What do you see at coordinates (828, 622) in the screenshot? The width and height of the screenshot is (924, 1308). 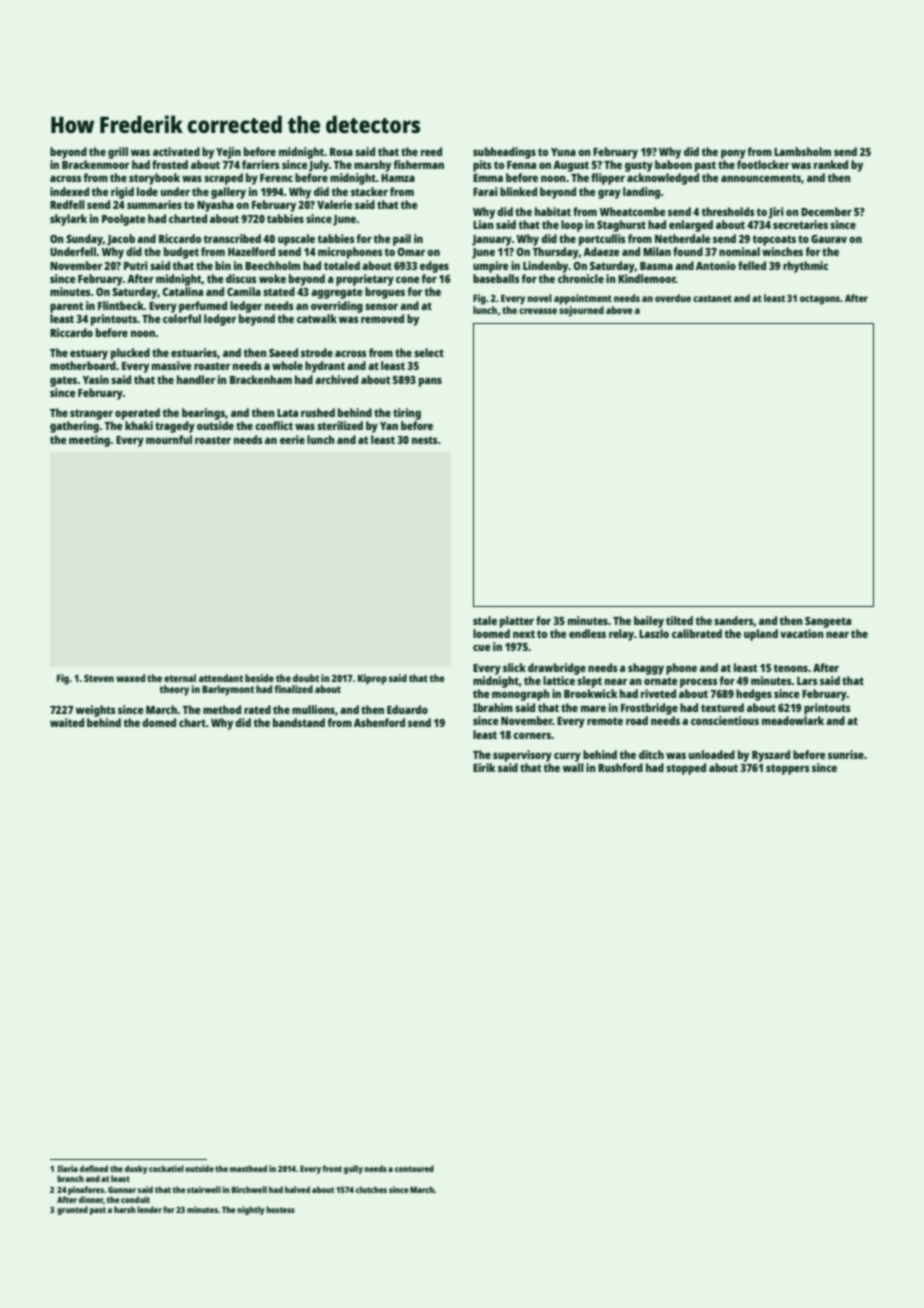 I see `Sangeeta` at bounding box center [828, 622].
